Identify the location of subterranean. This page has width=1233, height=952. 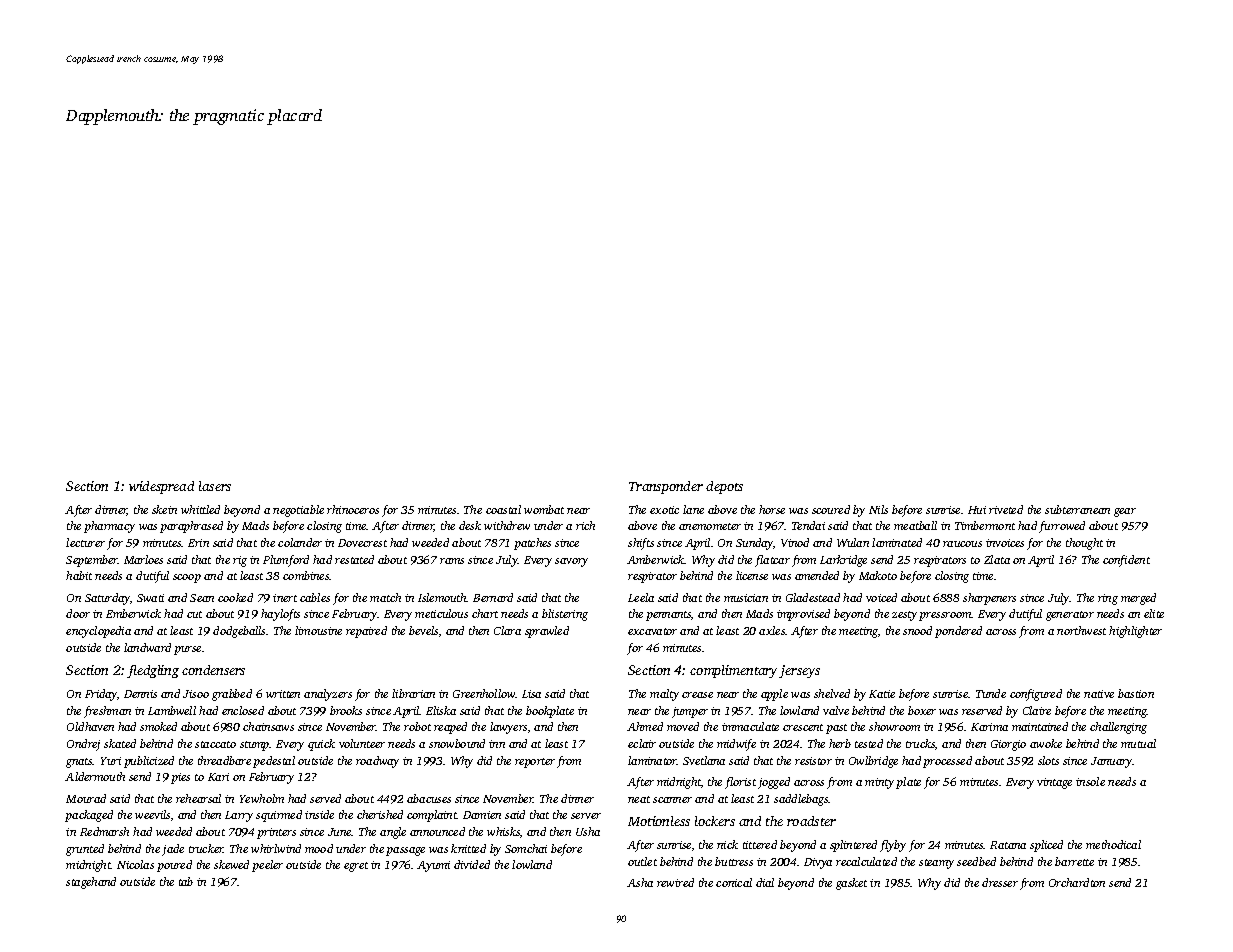
(1077, 509).
